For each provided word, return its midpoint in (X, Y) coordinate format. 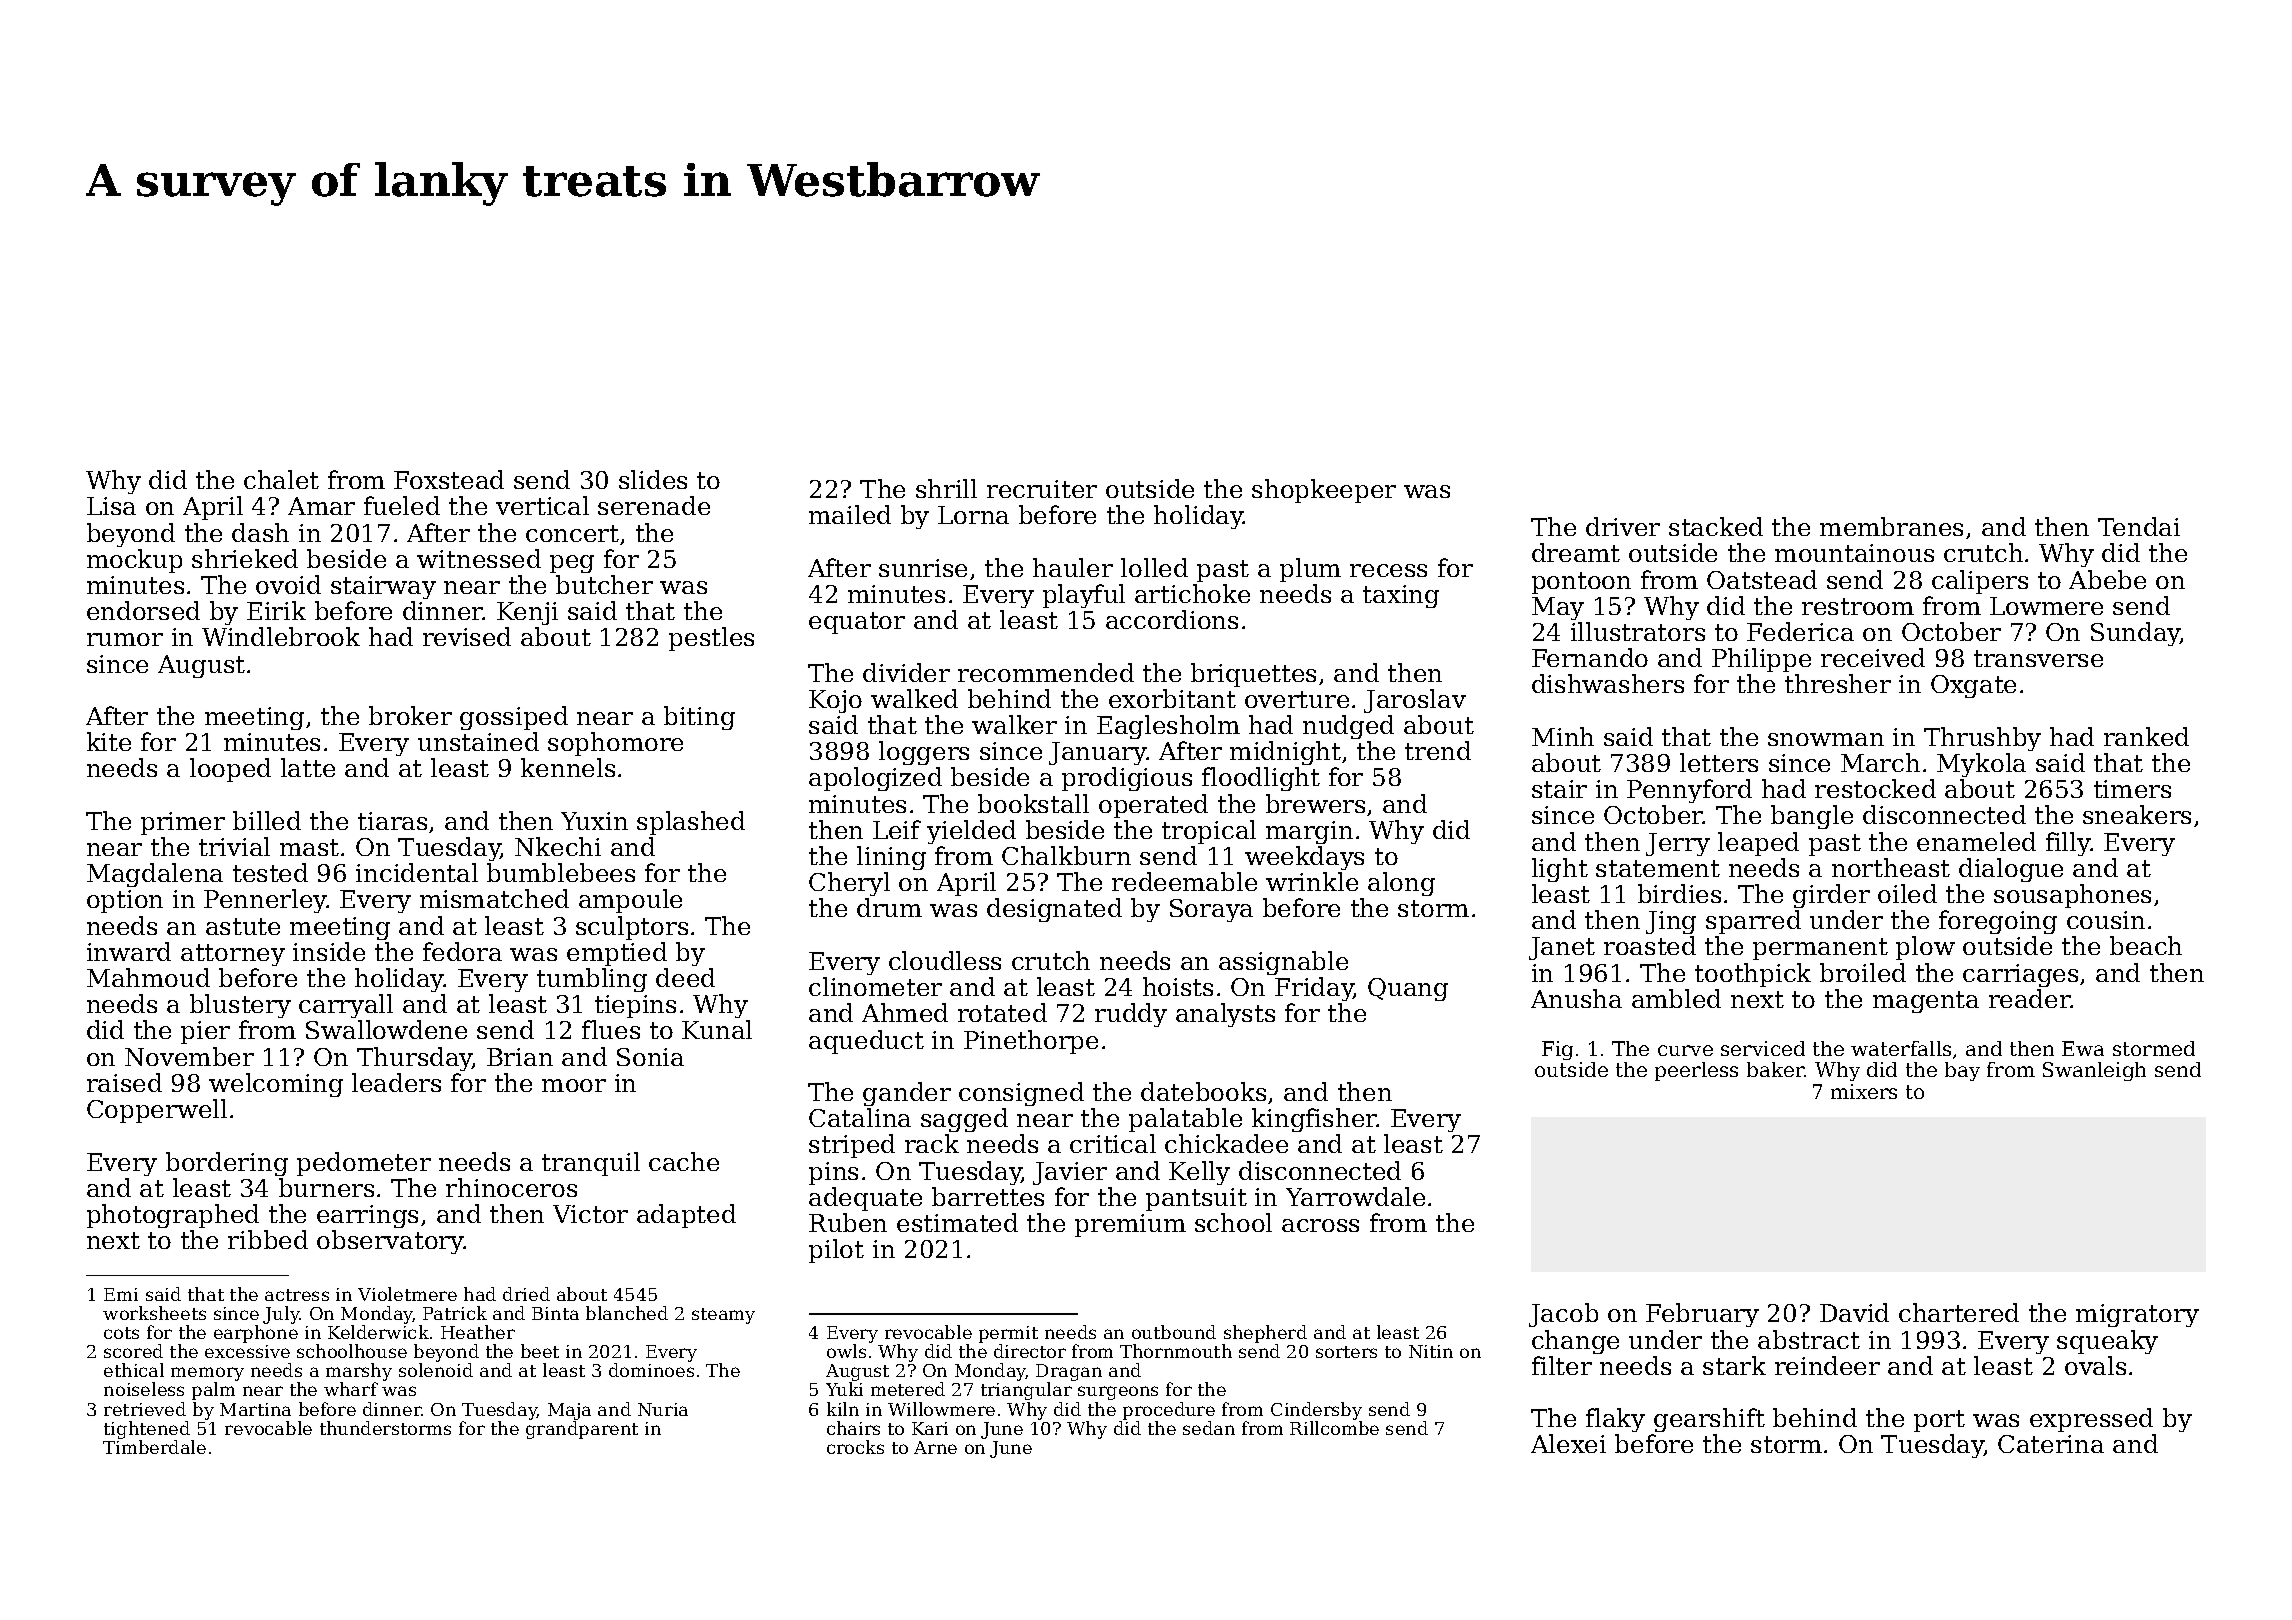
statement (1658, 868)
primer (183, 823)
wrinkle (1312, 881)
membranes (1891, 526)
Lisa (111, 506)
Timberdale (154, 1447)
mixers (1864, 1091)
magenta (1926, 1002)
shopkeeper (1324, 491)
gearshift (1709, 1420)
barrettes (988, 1196)
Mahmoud (148, 977)
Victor (590, 1214)
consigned (1021, 1094)
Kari (930, 1428)
